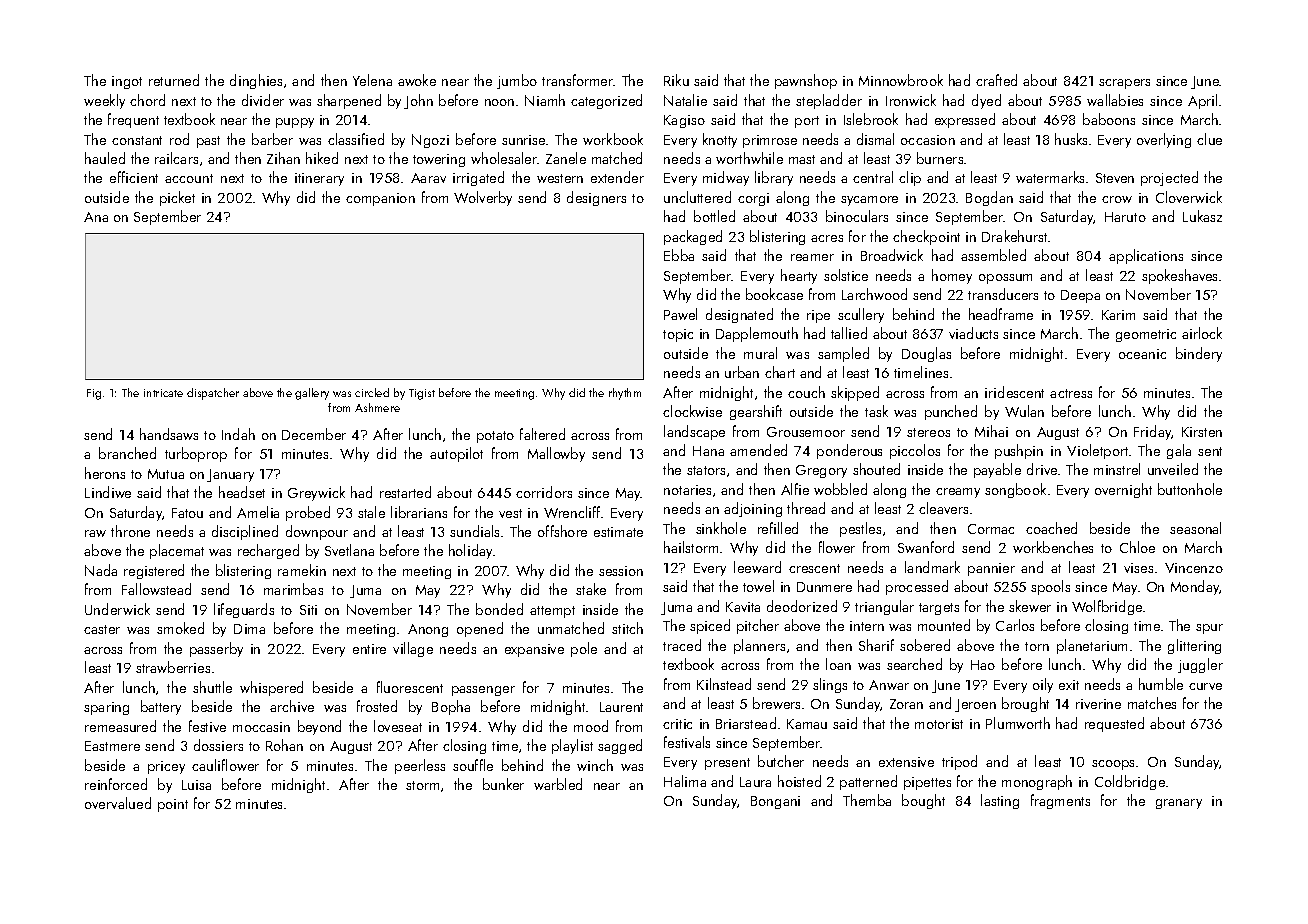 This document has width=1308, height=924. I want to click on occasion, so click(928, 140).
